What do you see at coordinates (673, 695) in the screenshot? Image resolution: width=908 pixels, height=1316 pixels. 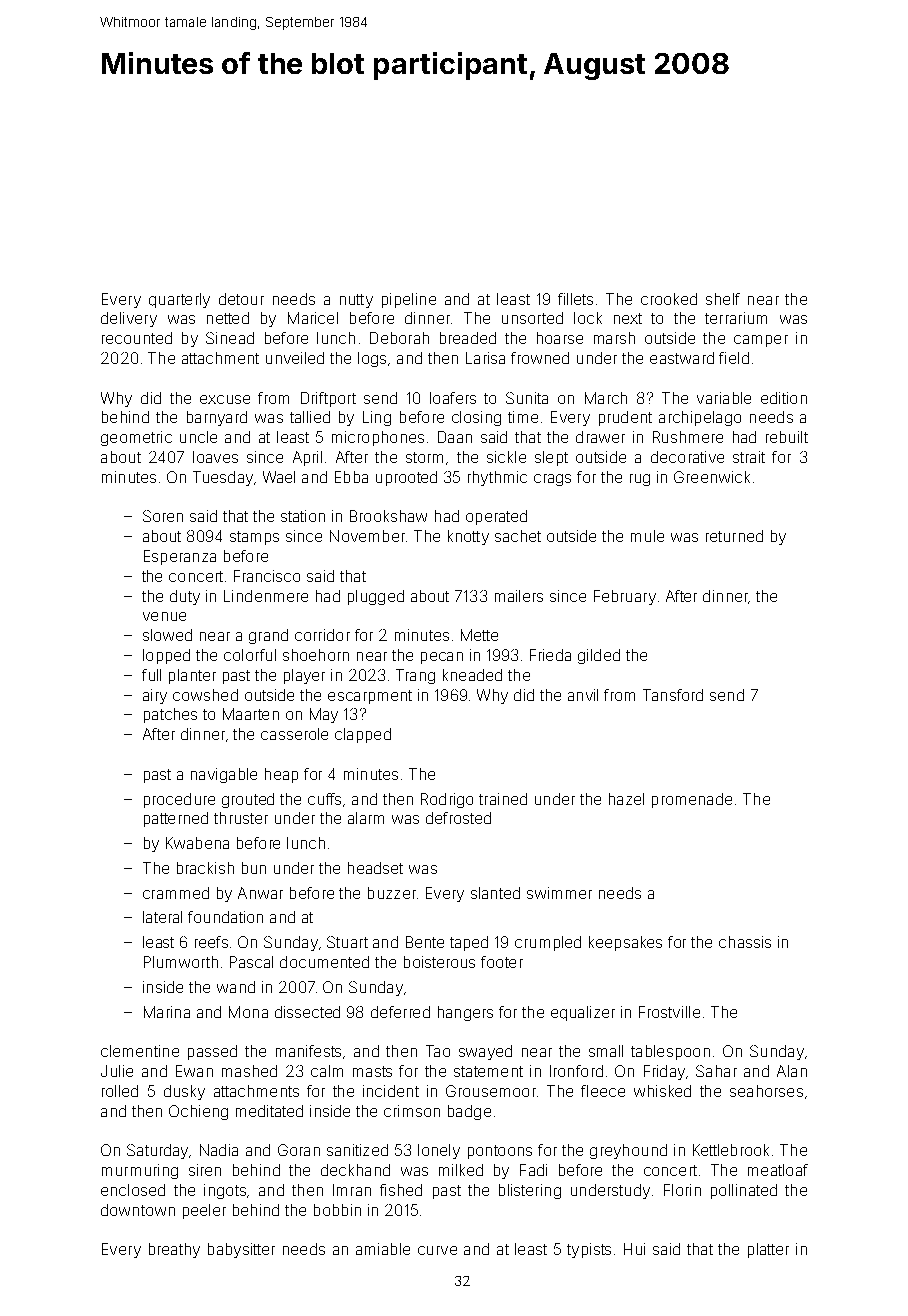 I see `Tansford` at bounding box center [673, 695].
